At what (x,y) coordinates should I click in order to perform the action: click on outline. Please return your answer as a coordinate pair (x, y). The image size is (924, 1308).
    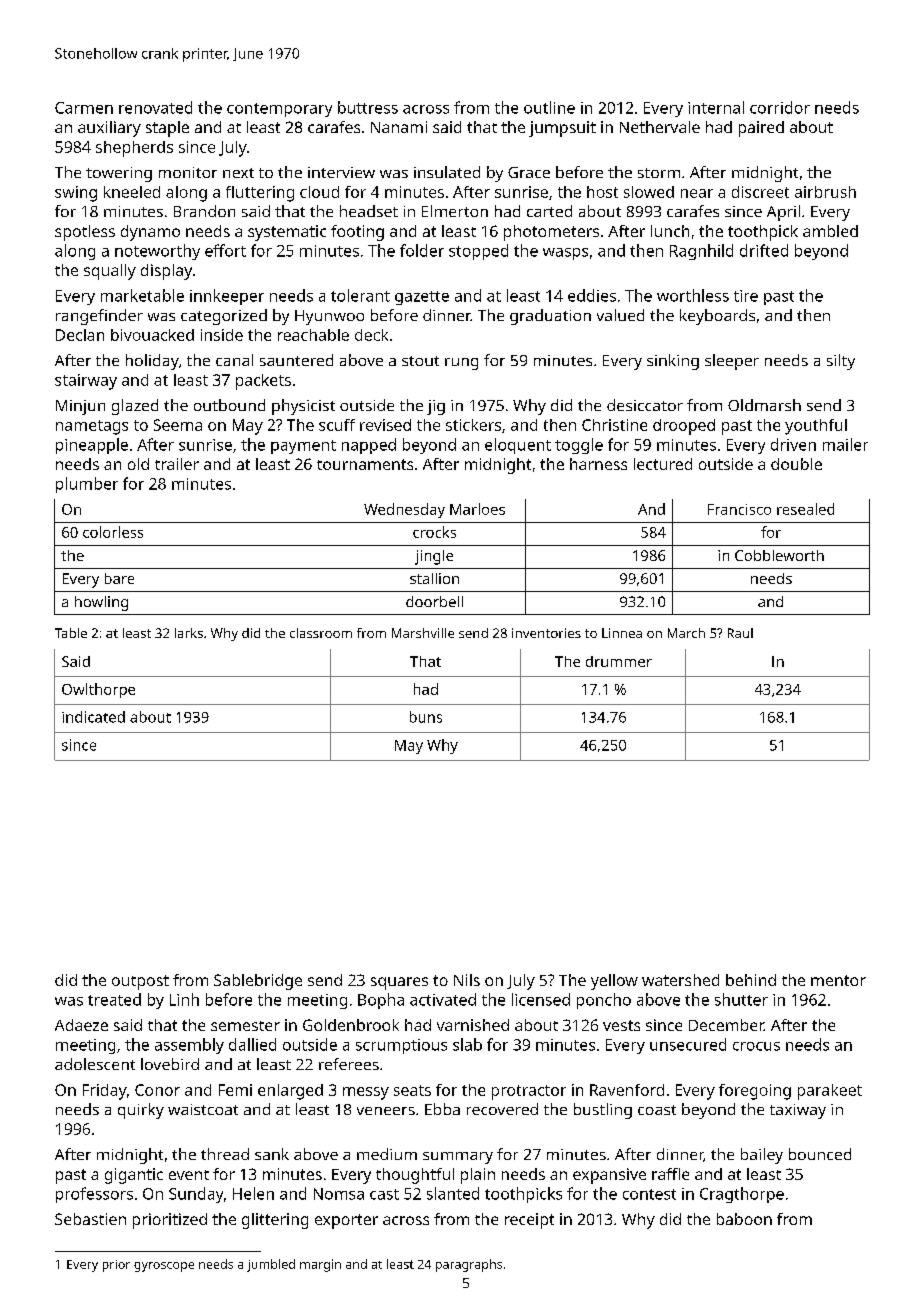
    Looking at the image, I should click on (549, 107).
